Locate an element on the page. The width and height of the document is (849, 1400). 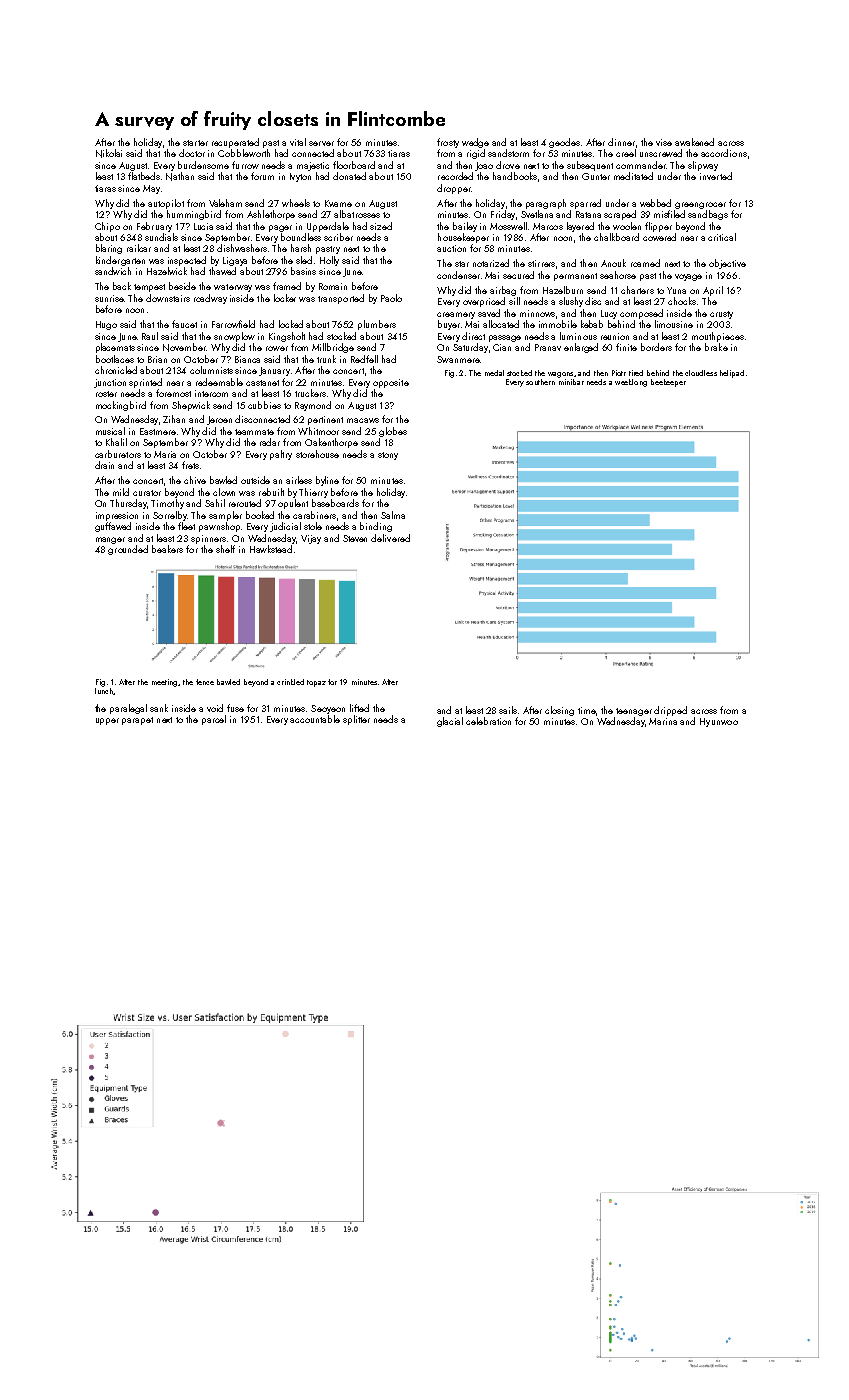
slipway is located at coordinates (703, 166).
